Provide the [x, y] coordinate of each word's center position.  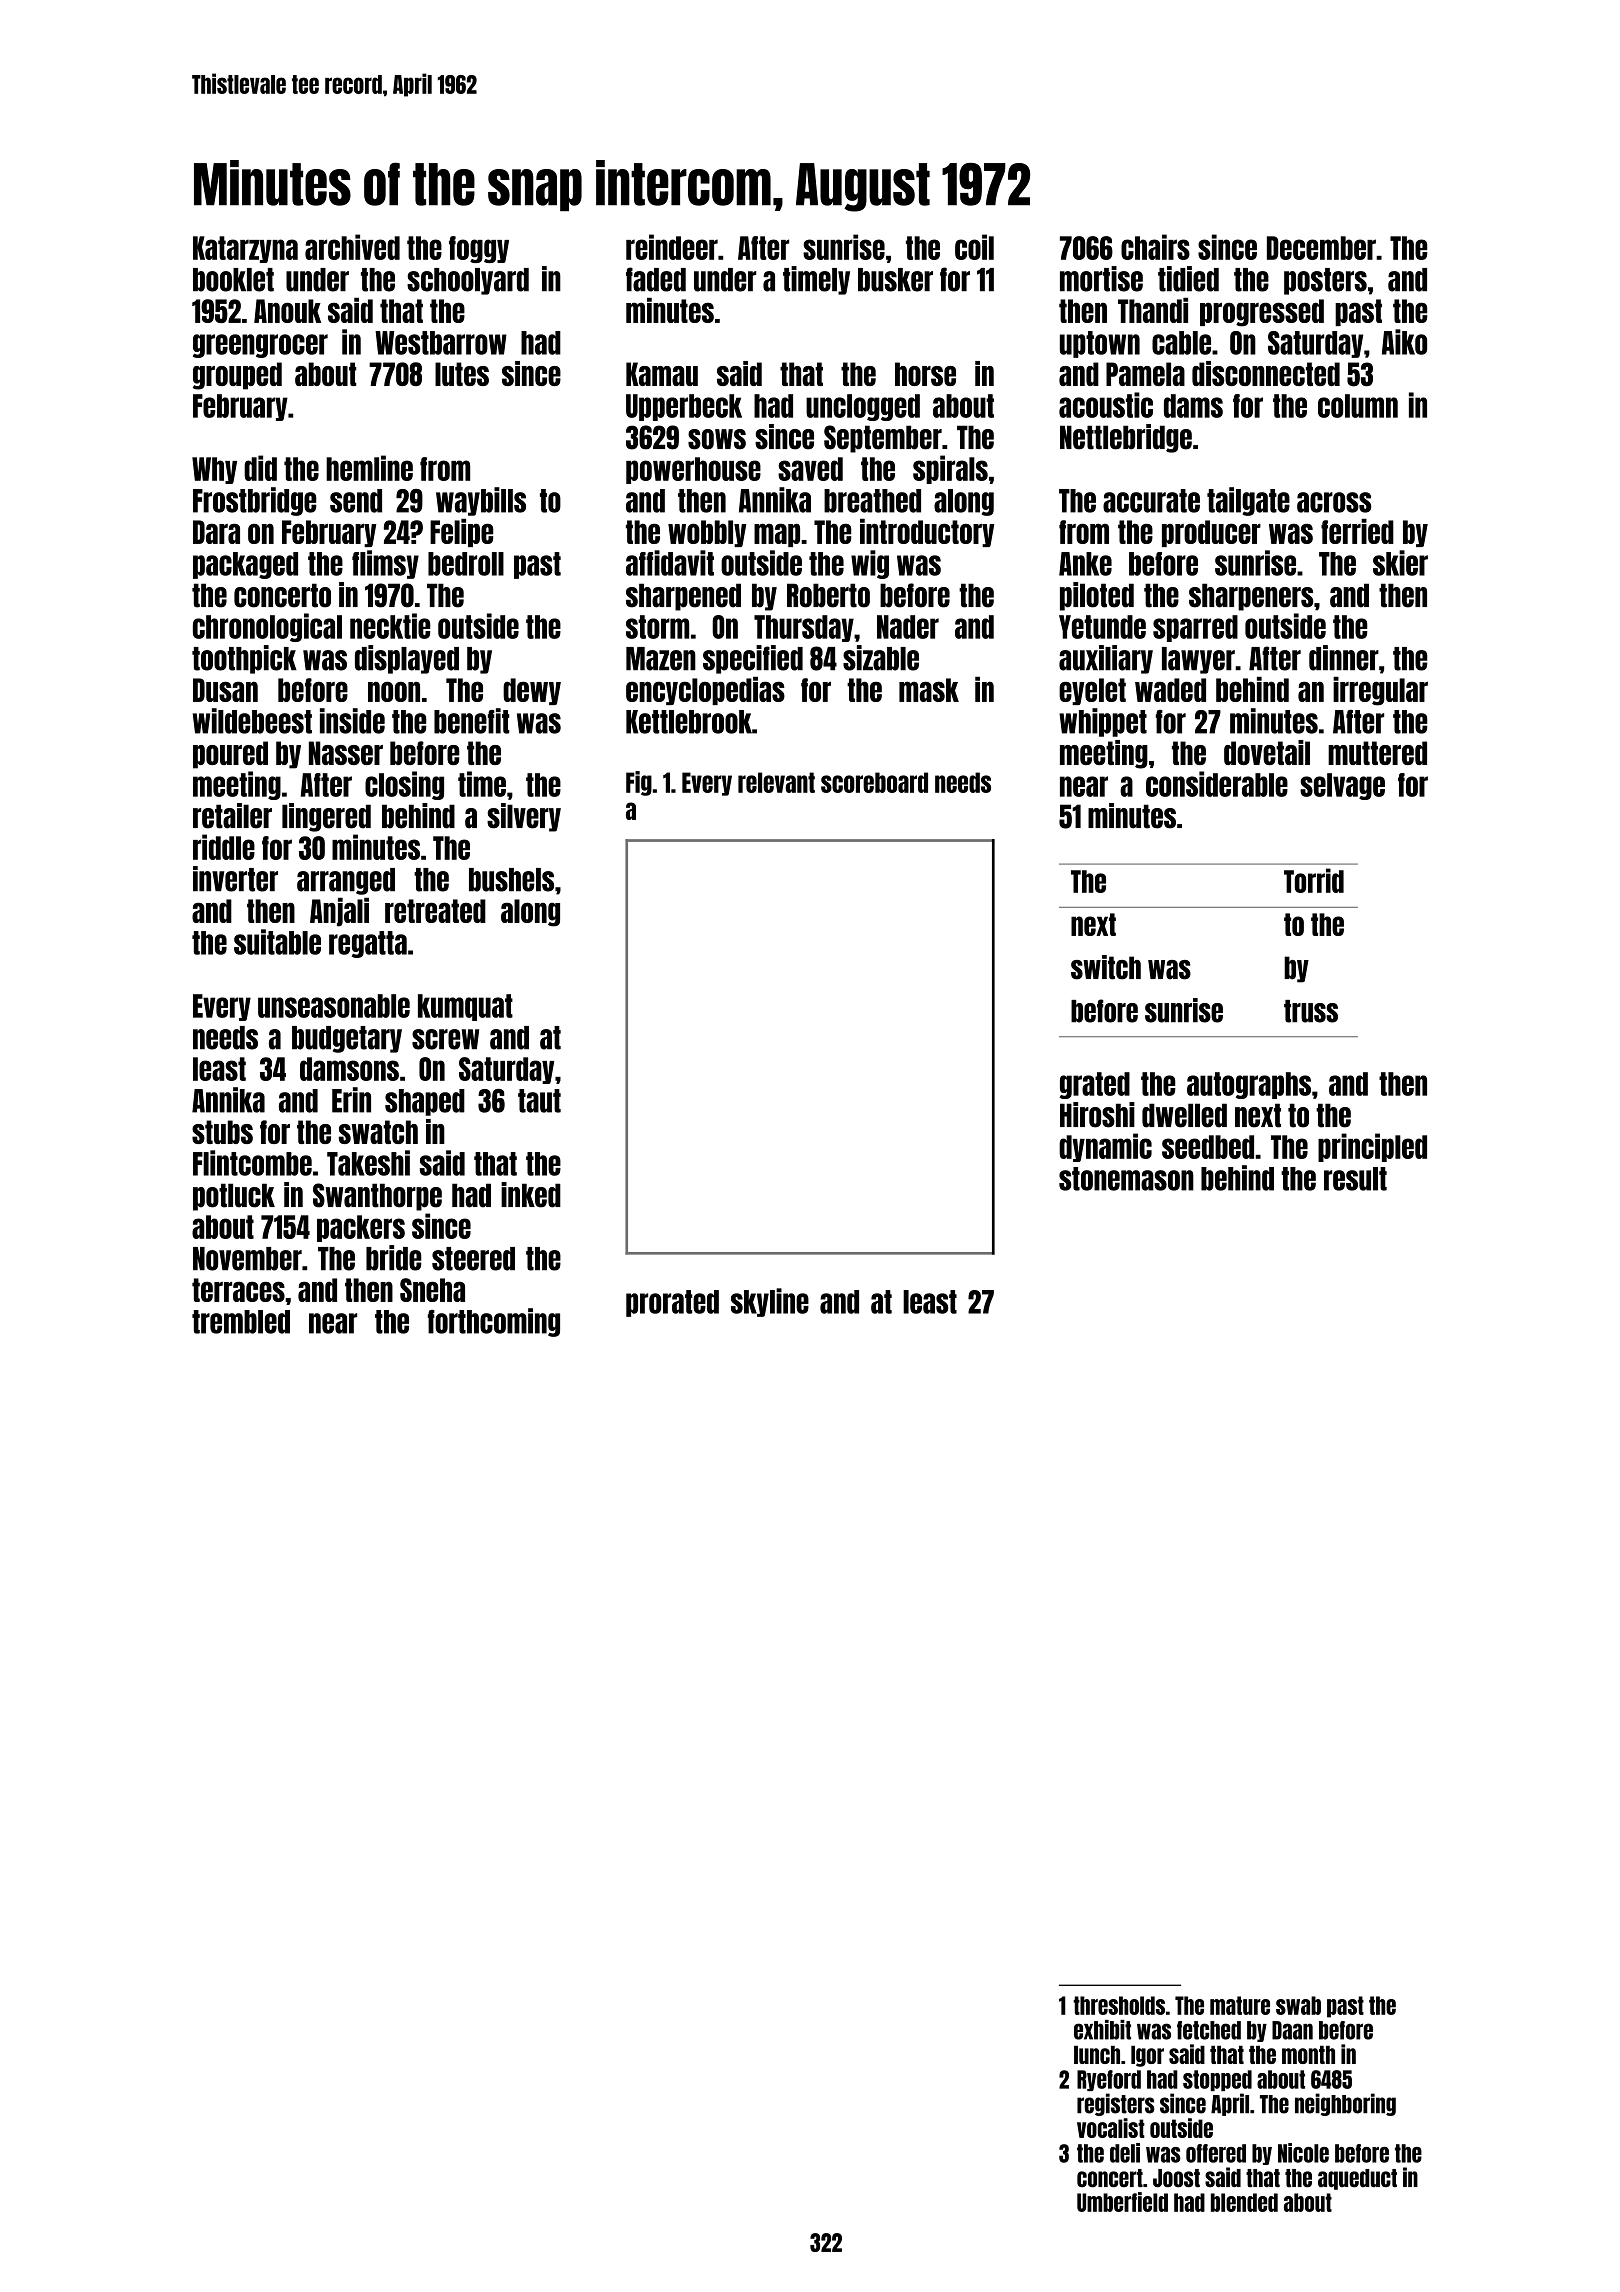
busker [895, 280]
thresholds [1119, 2005]
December [1321, 248]
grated [1094, 1085]
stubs [222, 1132]
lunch [1097, 2054]
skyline [770, 1302]
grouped [237, 376]
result [1355, 1179]
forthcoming [494, 1322]
